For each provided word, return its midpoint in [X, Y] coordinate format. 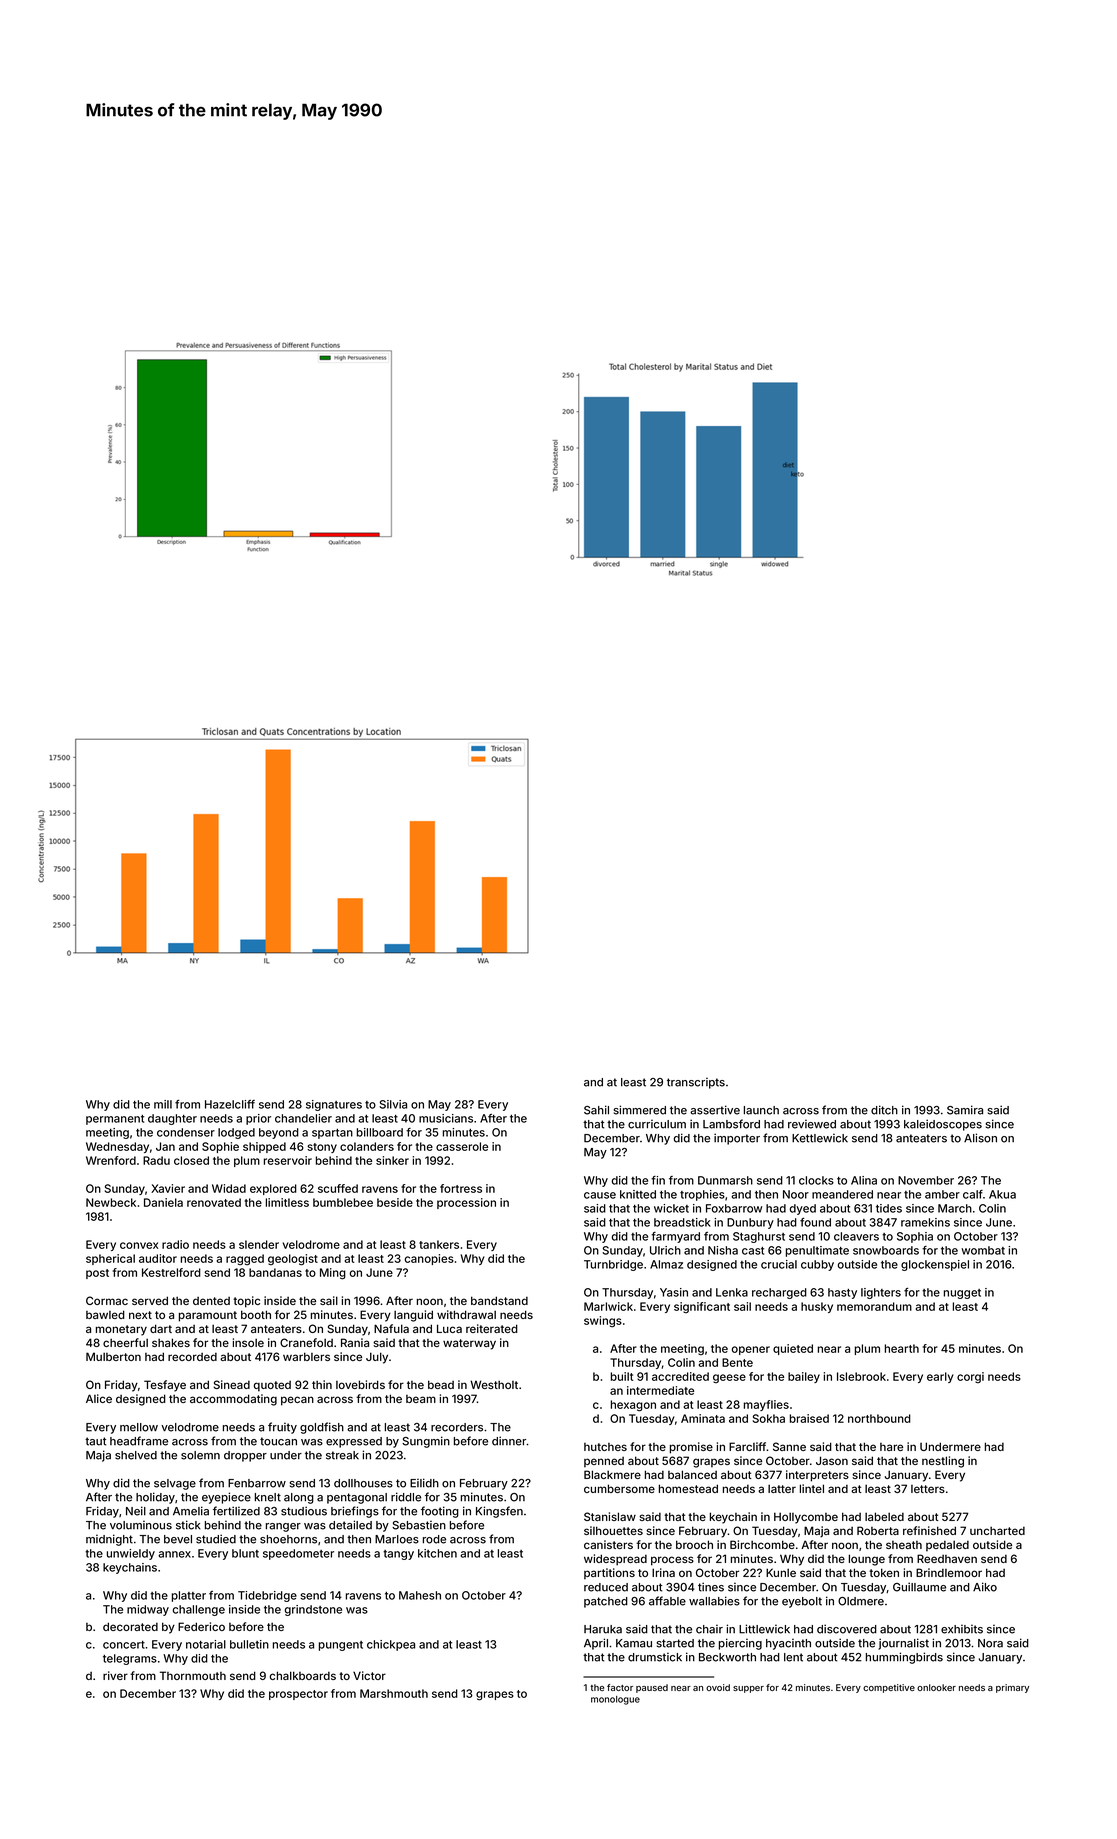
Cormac [107, 1300]
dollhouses [363, 1483]
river [115, 1675]
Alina [864, 1180]
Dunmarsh [725, 1180]
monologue [615, 1700]
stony [322, 1148]
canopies [429, 1259]
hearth [902, 1348]
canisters [608, 1544]
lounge [867, 1560]
